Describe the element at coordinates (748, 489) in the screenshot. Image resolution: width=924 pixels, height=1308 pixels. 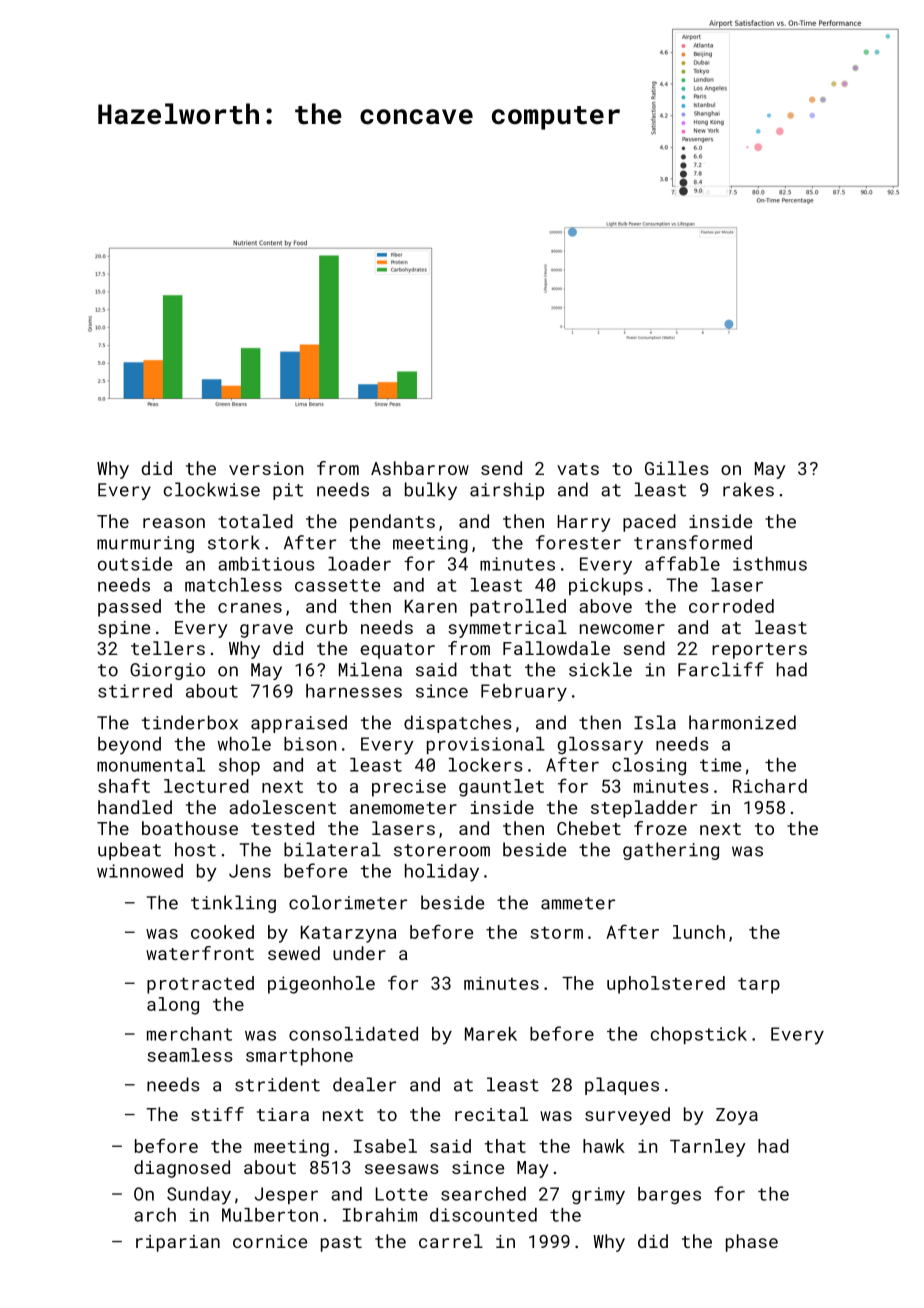
I see `rakes` at that location.
